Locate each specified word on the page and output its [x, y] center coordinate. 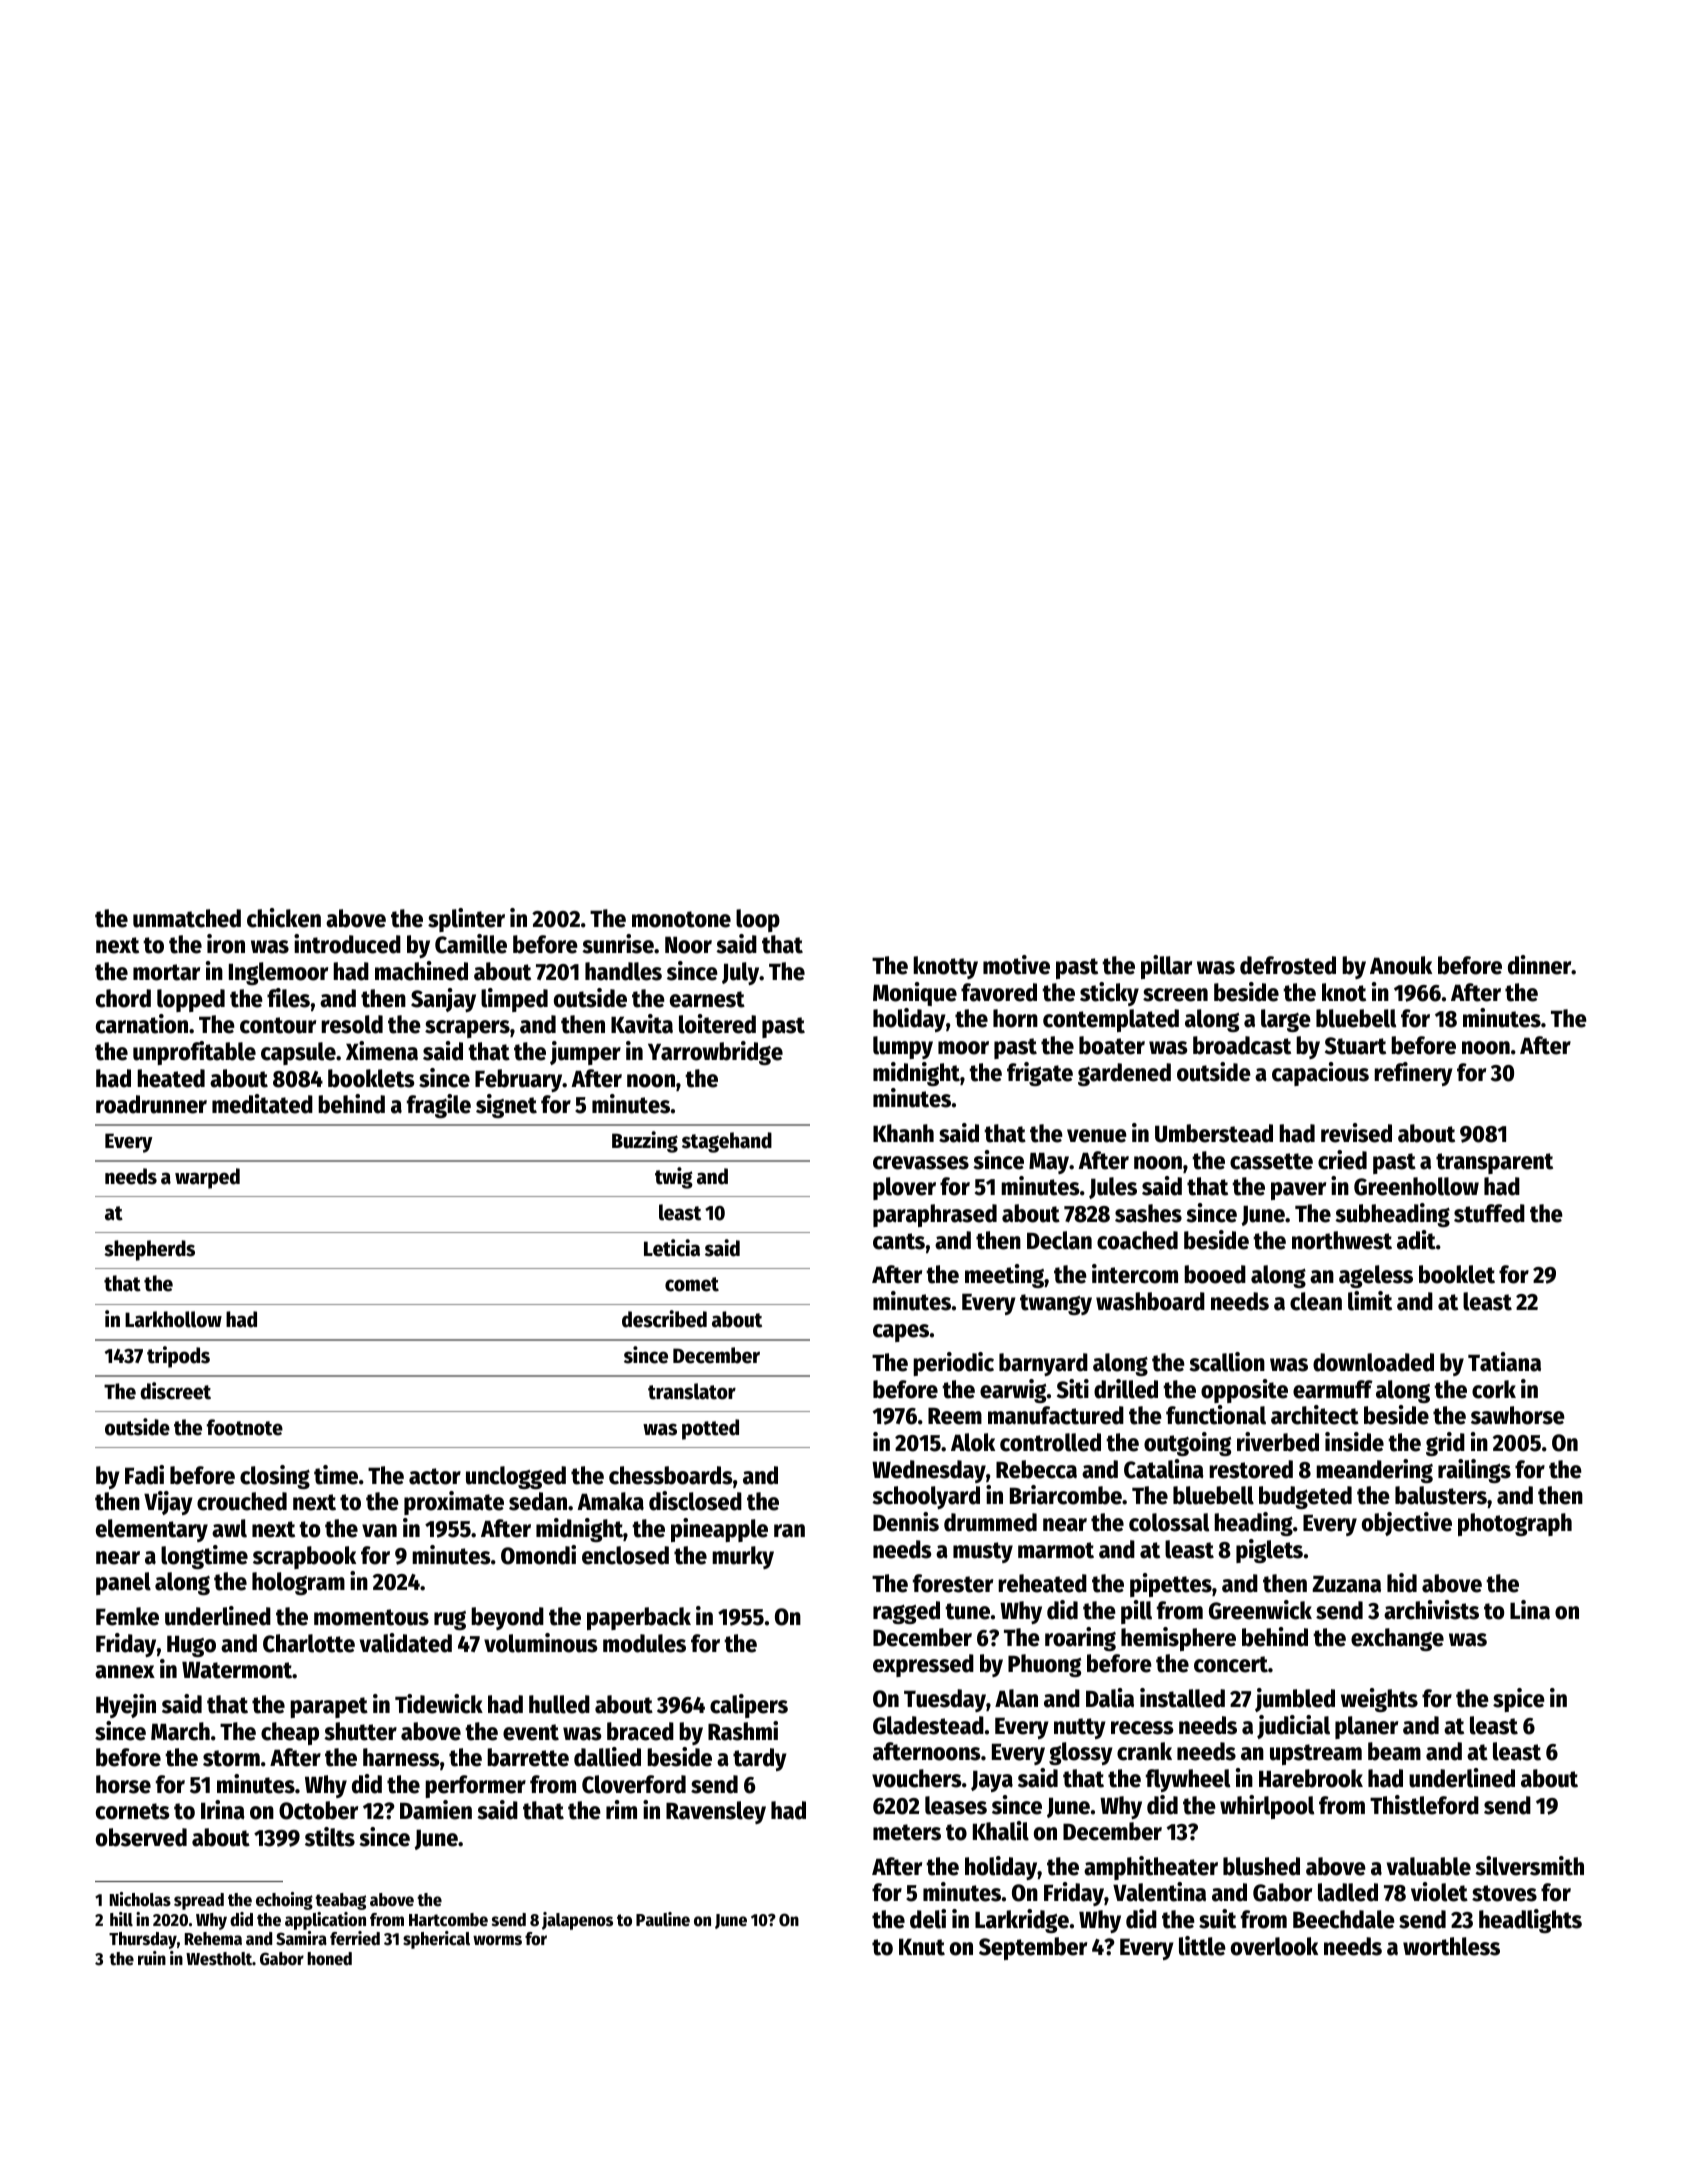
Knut [922, 1947]
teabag [340, 1901]
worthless [1451, 1946]
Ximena [382, 1051]
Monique [915, 994]
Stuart [1355, 1046]
